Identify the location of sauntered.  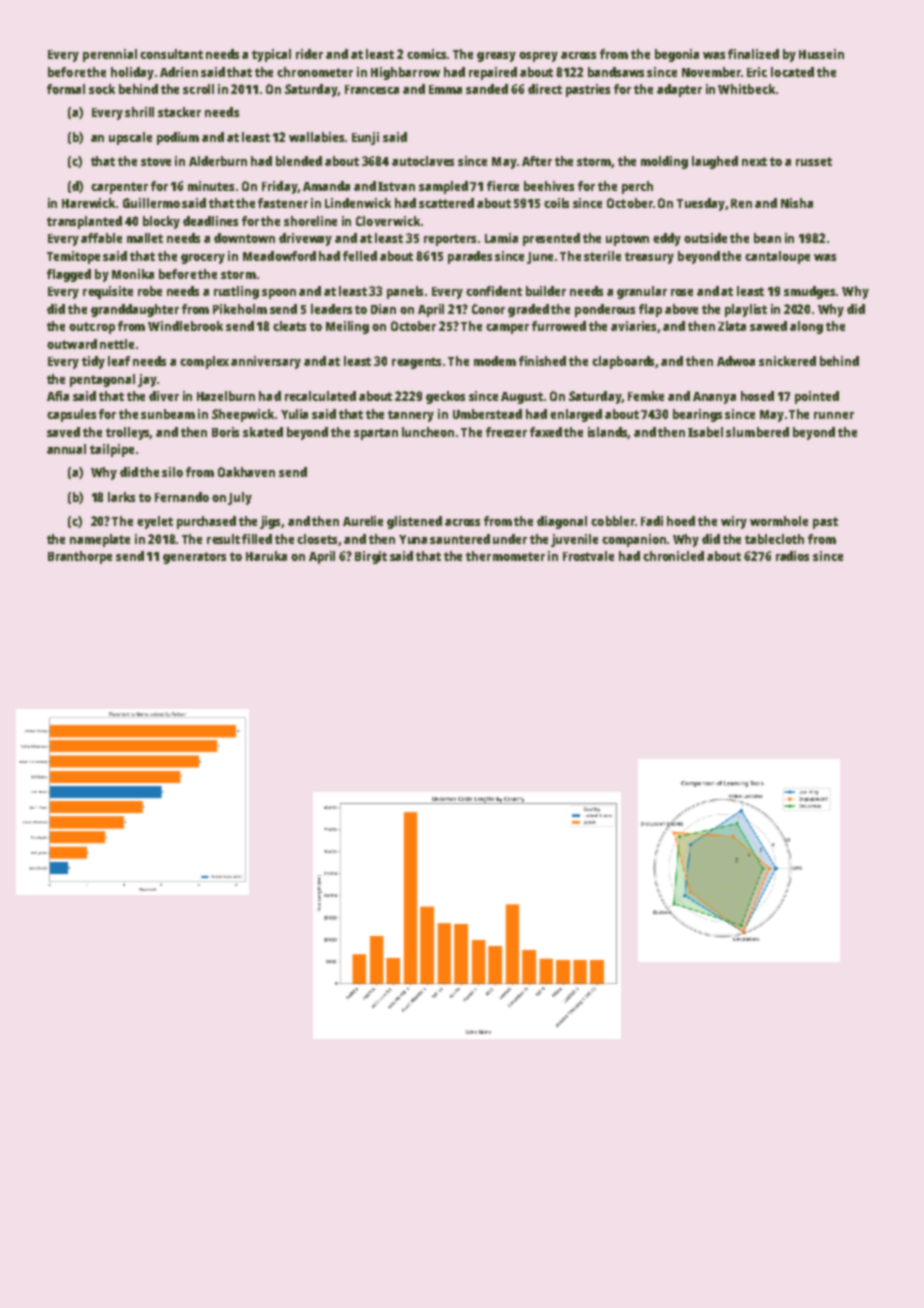
(460, 539).
